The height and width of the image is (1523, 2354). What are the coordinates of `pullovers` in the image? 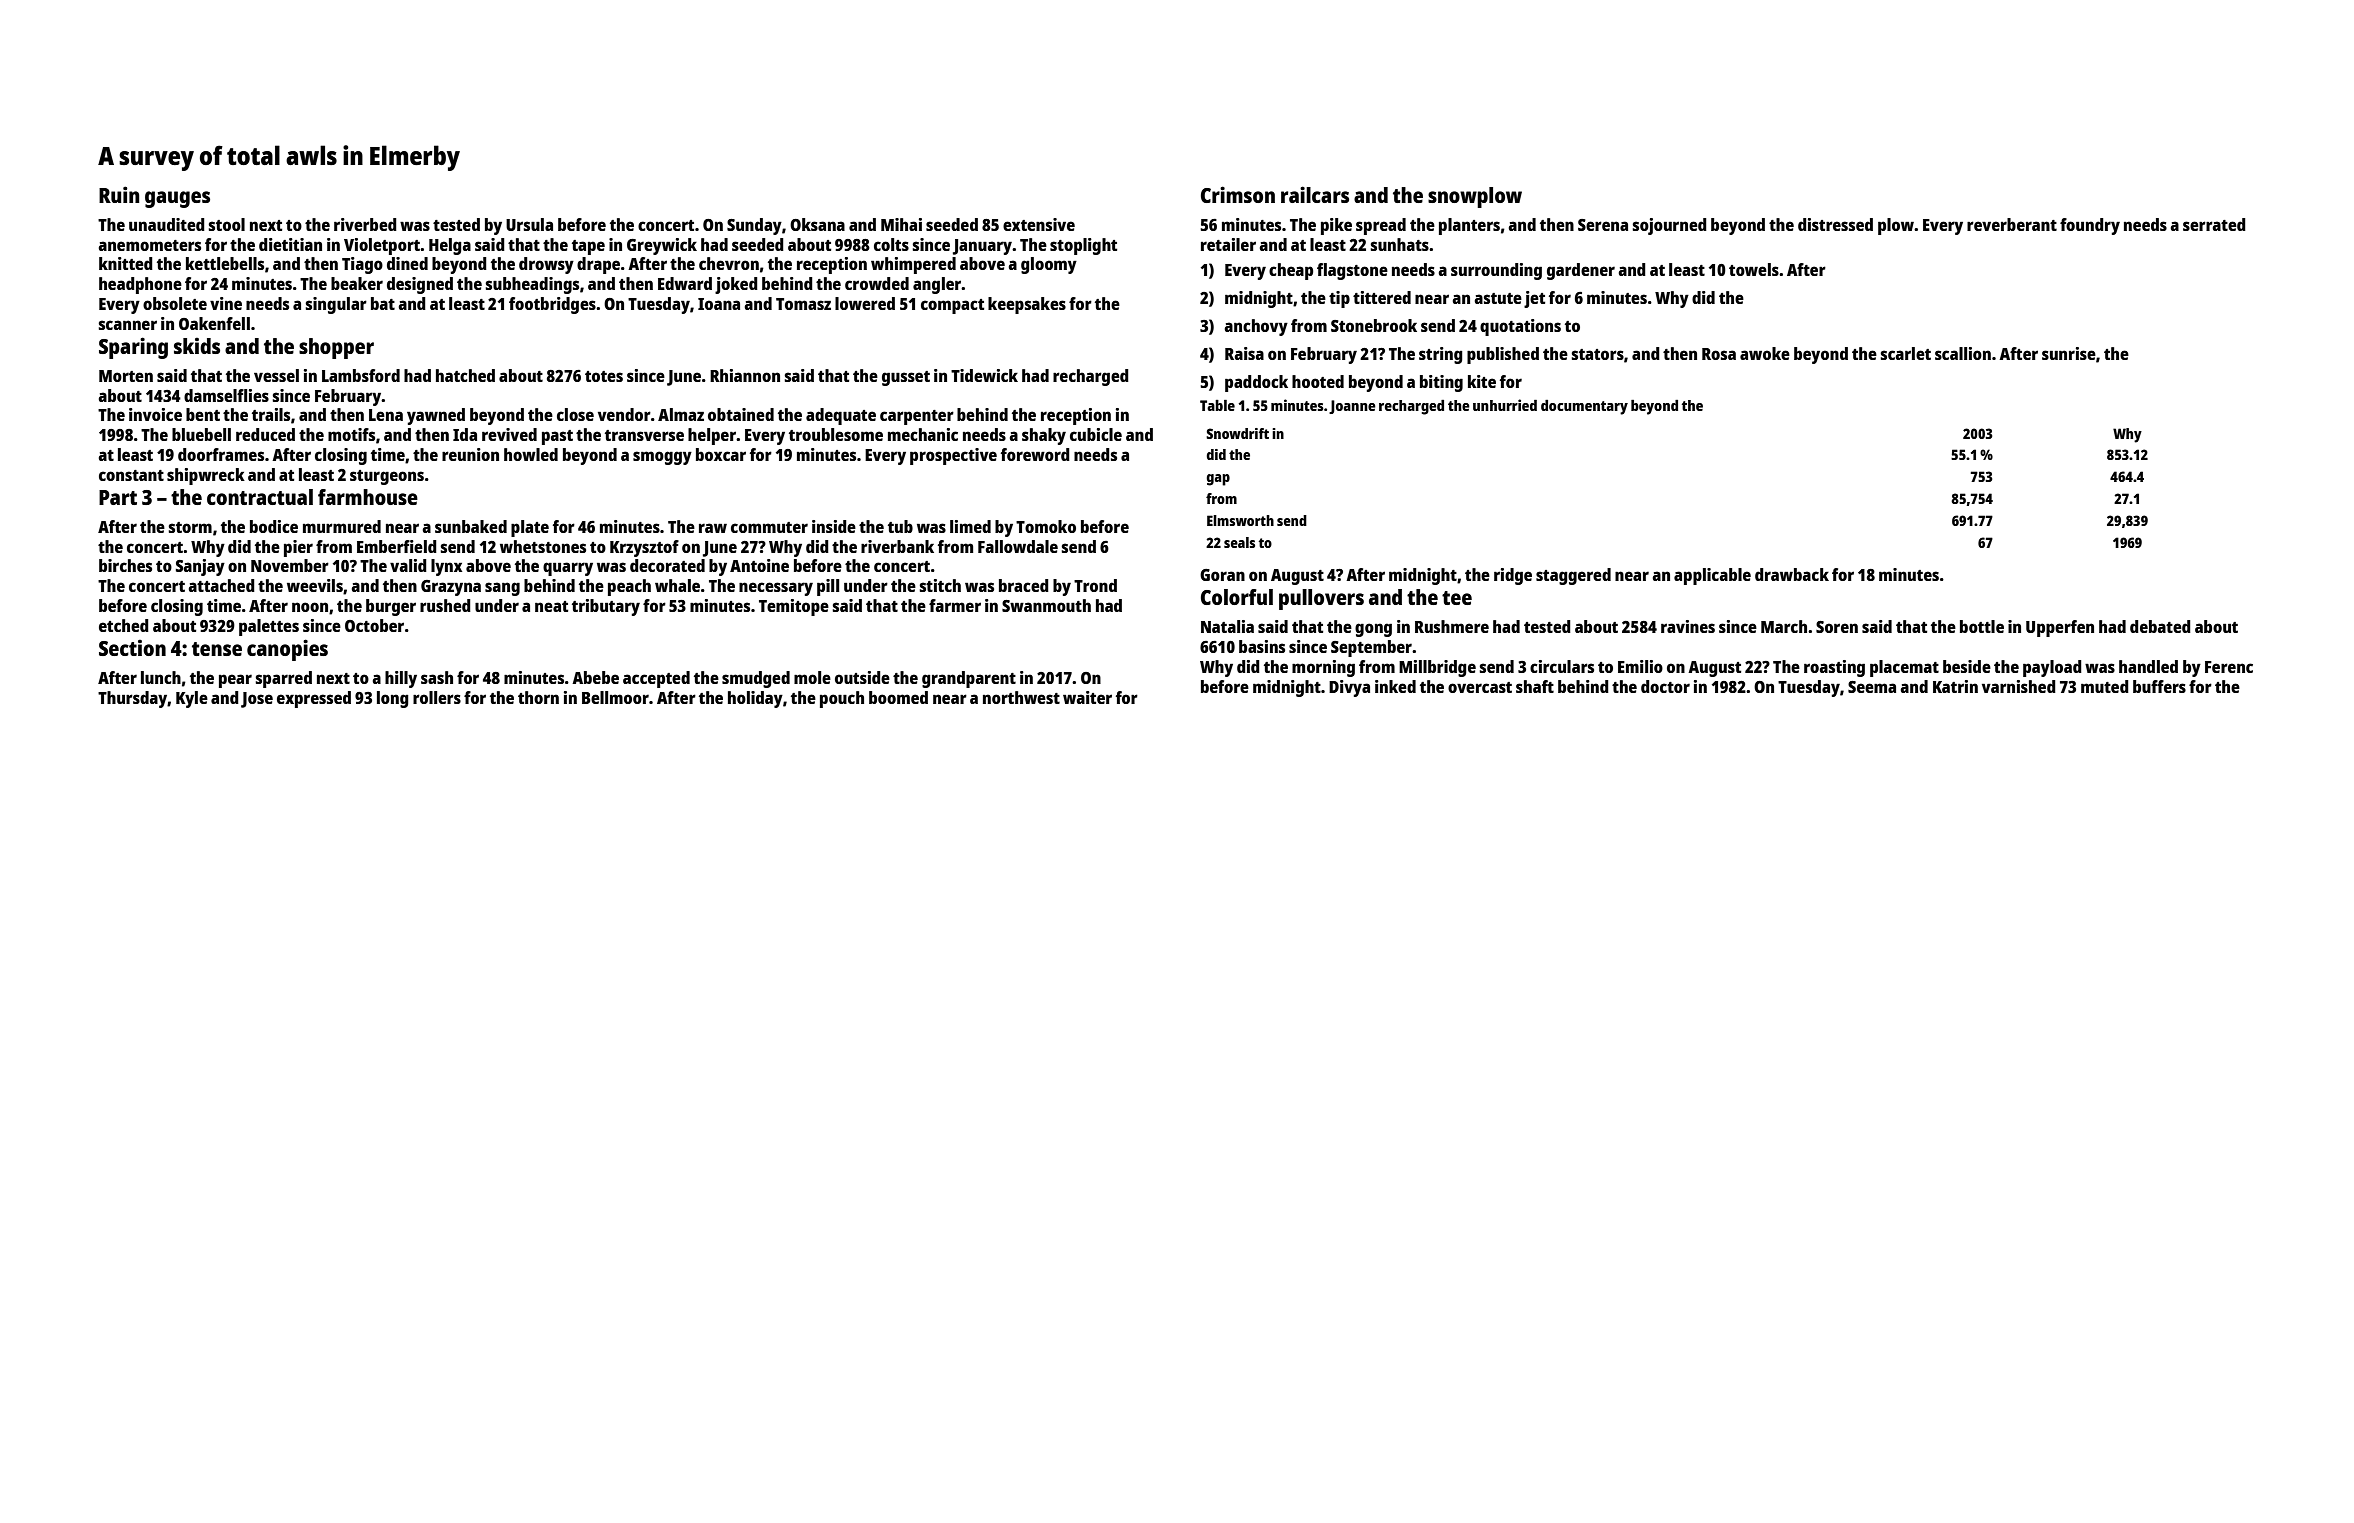 It's located at (1321, 599).
